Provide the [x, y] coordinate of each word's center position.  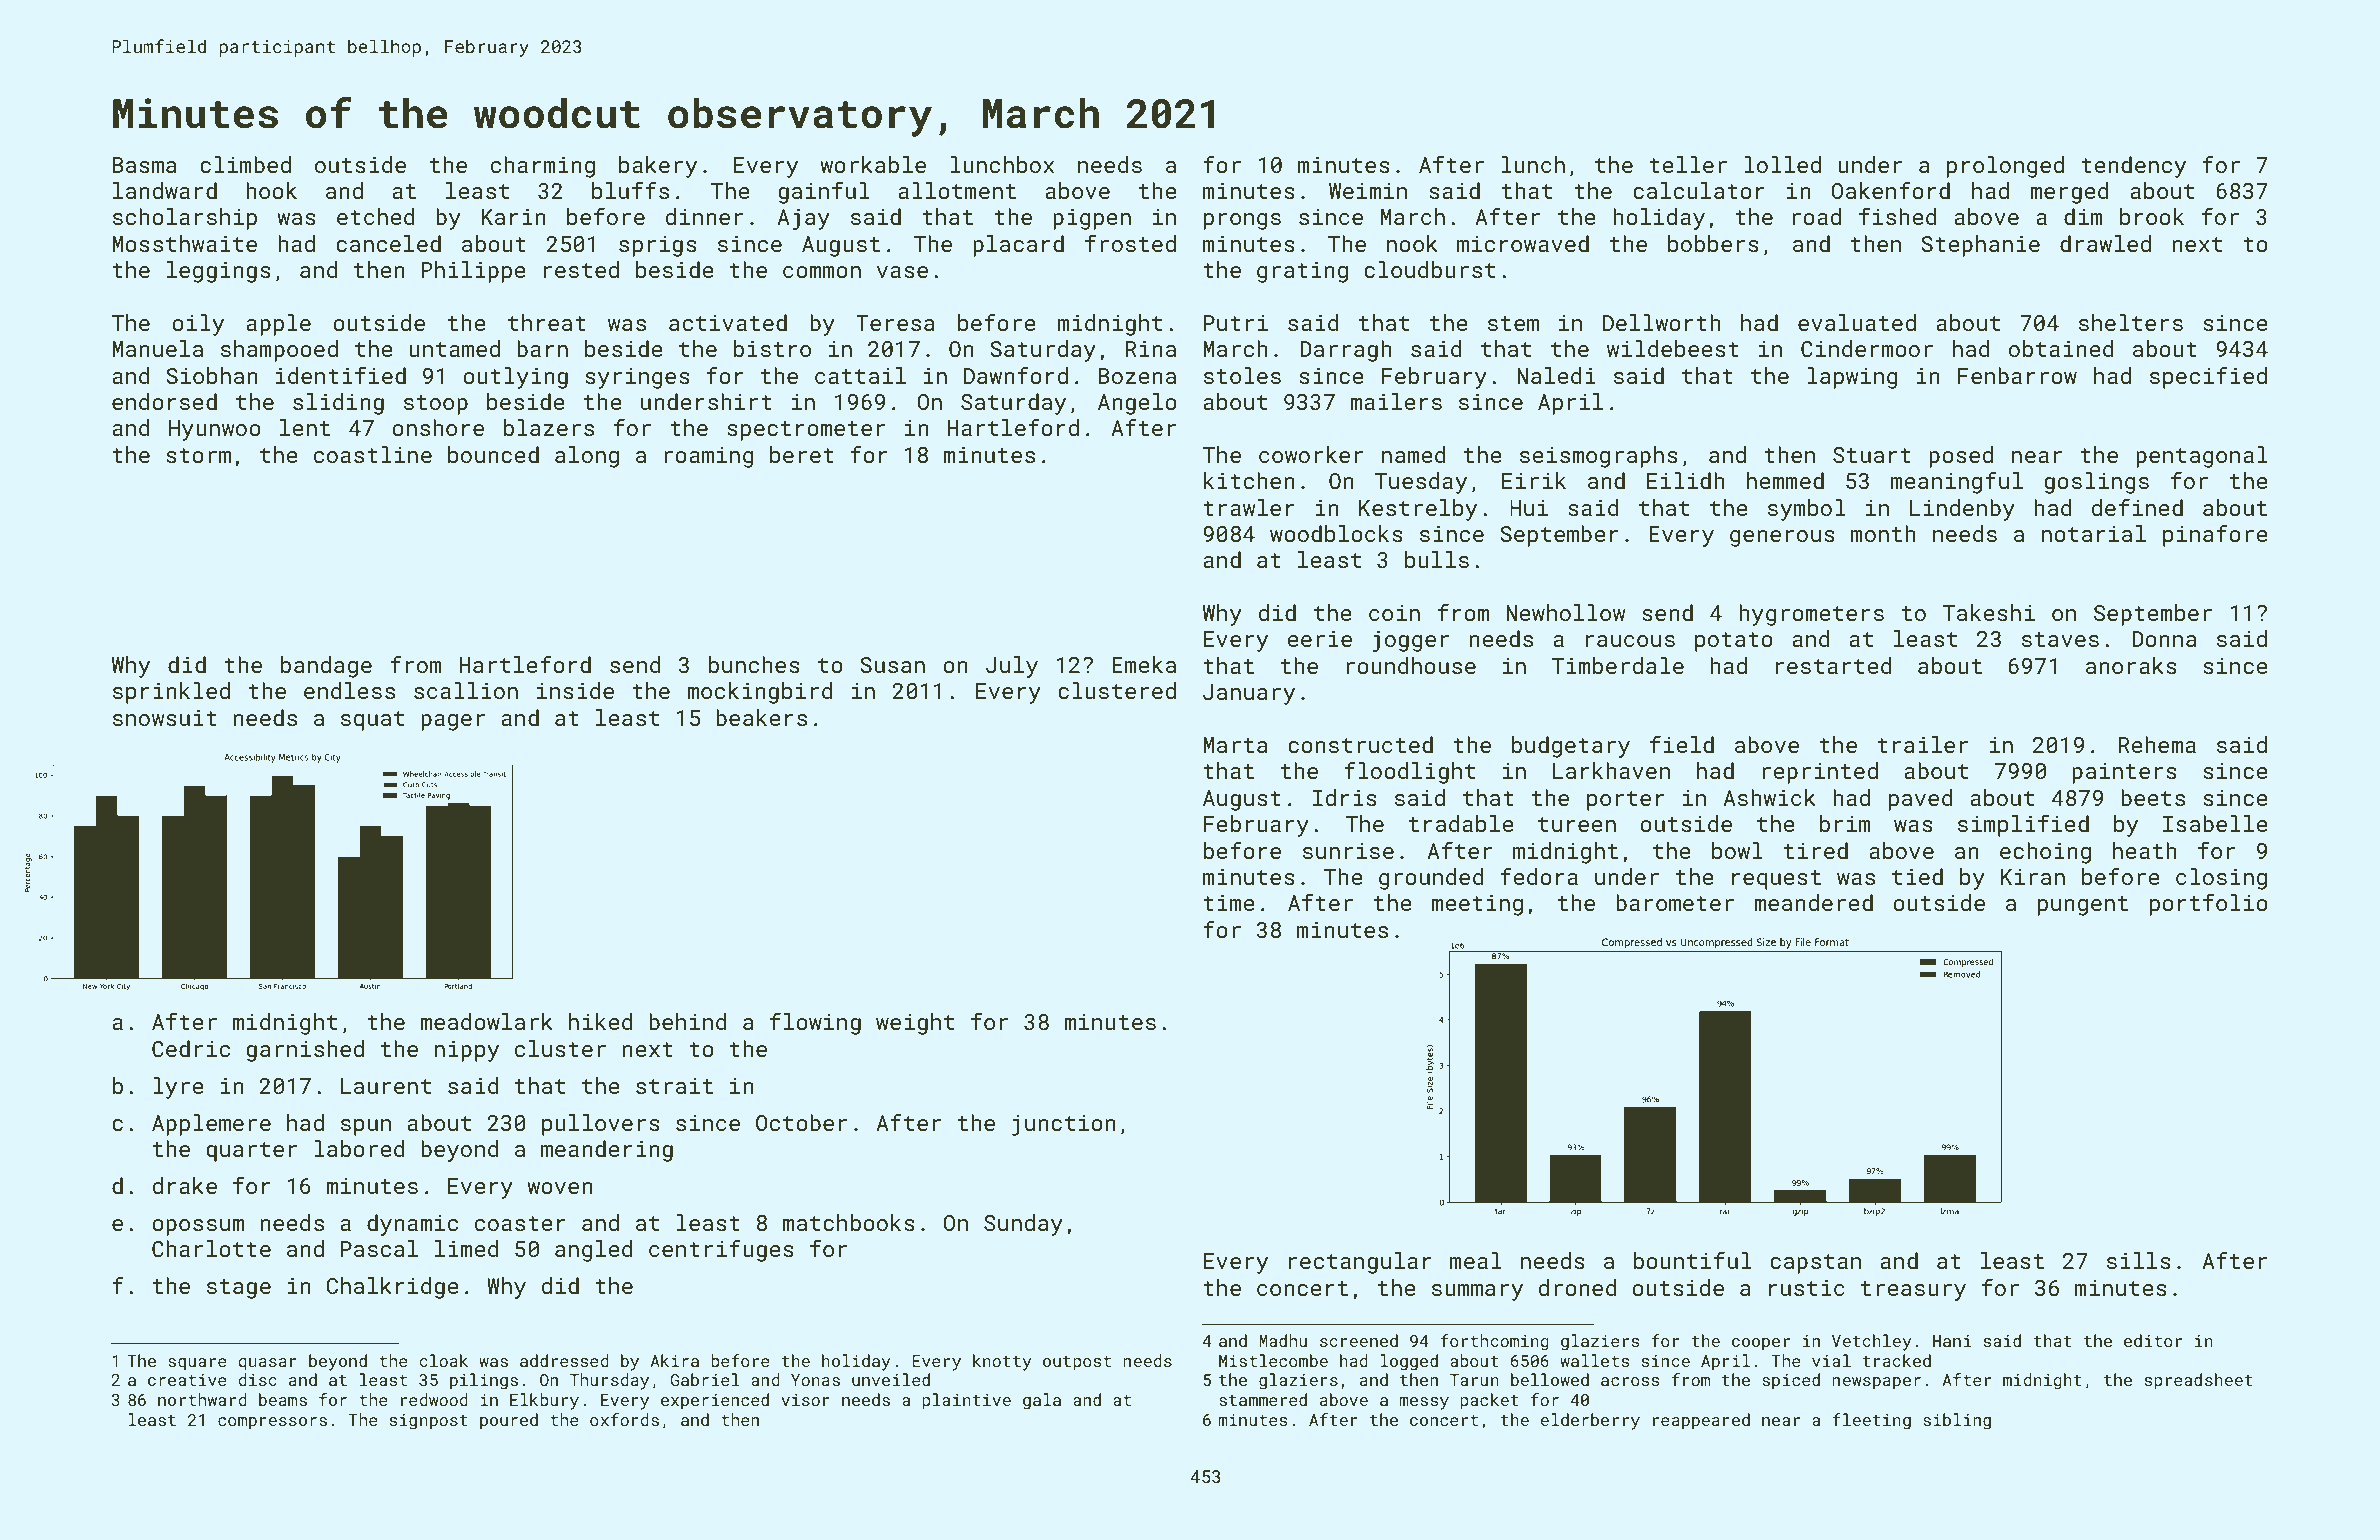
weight [915, 1024]
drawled [2105, 243]
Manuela [157, 348]
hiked [601, 1021]
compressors [272, 1423]
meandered [1813, 902]
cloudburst [1429, 269]
